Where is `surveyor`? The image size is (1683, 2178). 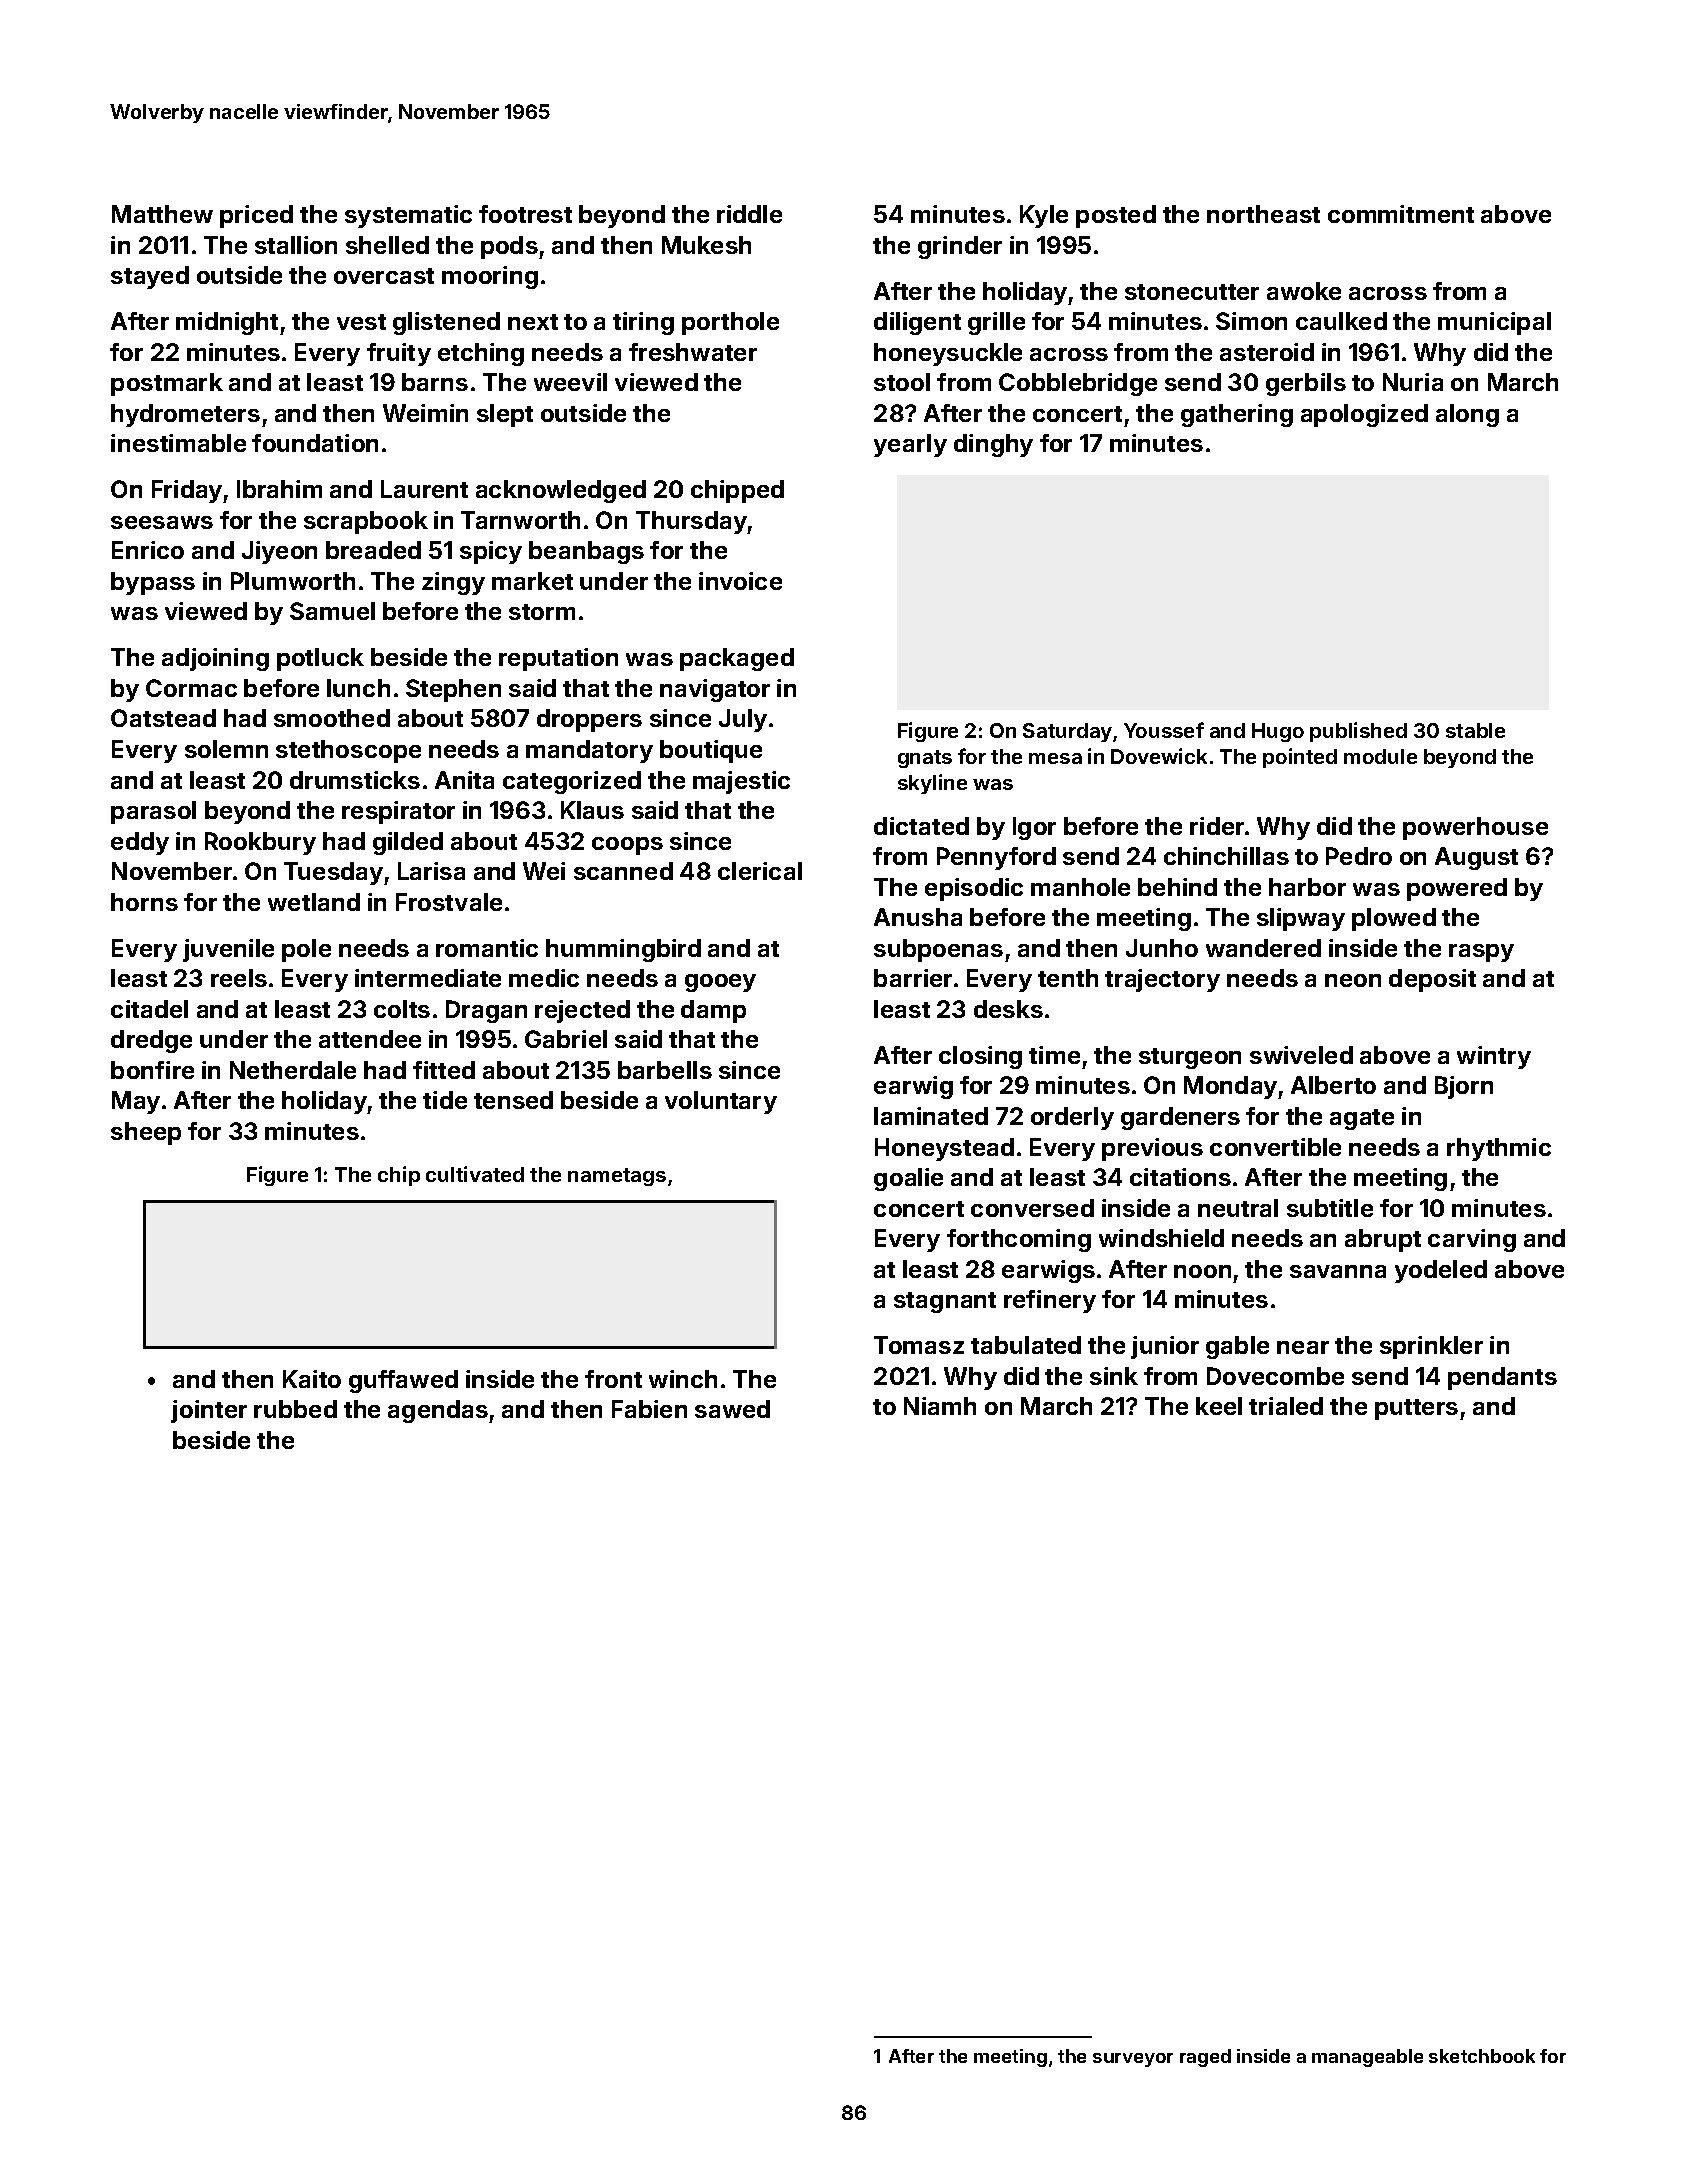 surveyor is located at coordinates (1133, 2060).
